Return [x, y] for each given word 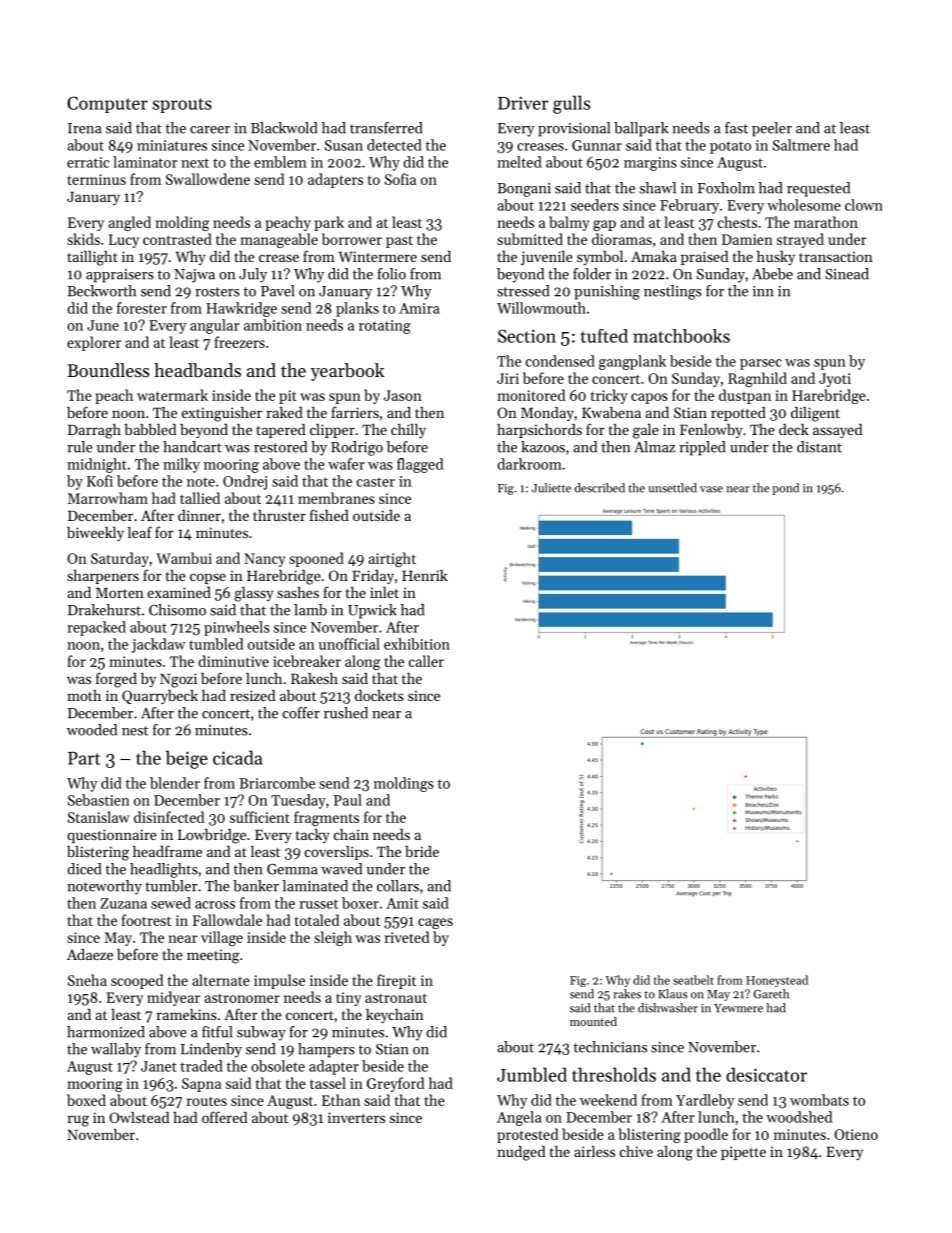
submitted [530, 239]
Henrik [425, 575]
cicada [237, 757]
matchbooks [681, 336]
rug [78, 1121]
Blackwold [284, 128]
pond [785, 489]
